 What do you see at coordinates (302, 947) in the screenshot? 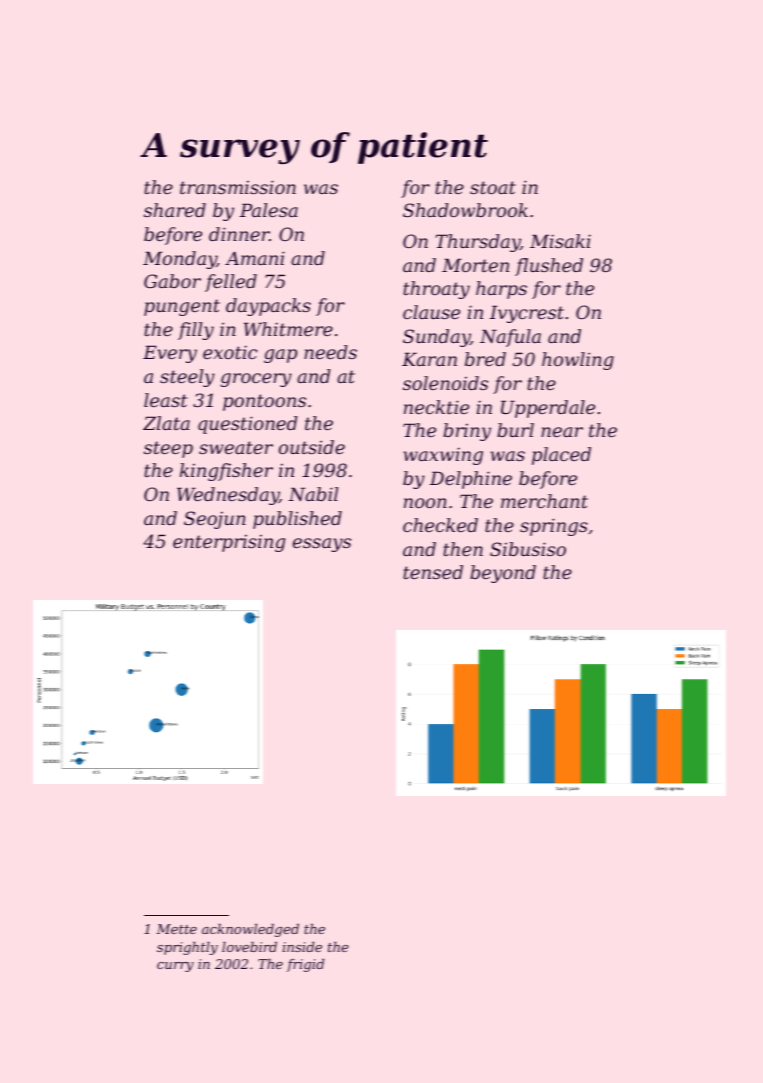
I see `inside` at bounding box center [302, 947].
